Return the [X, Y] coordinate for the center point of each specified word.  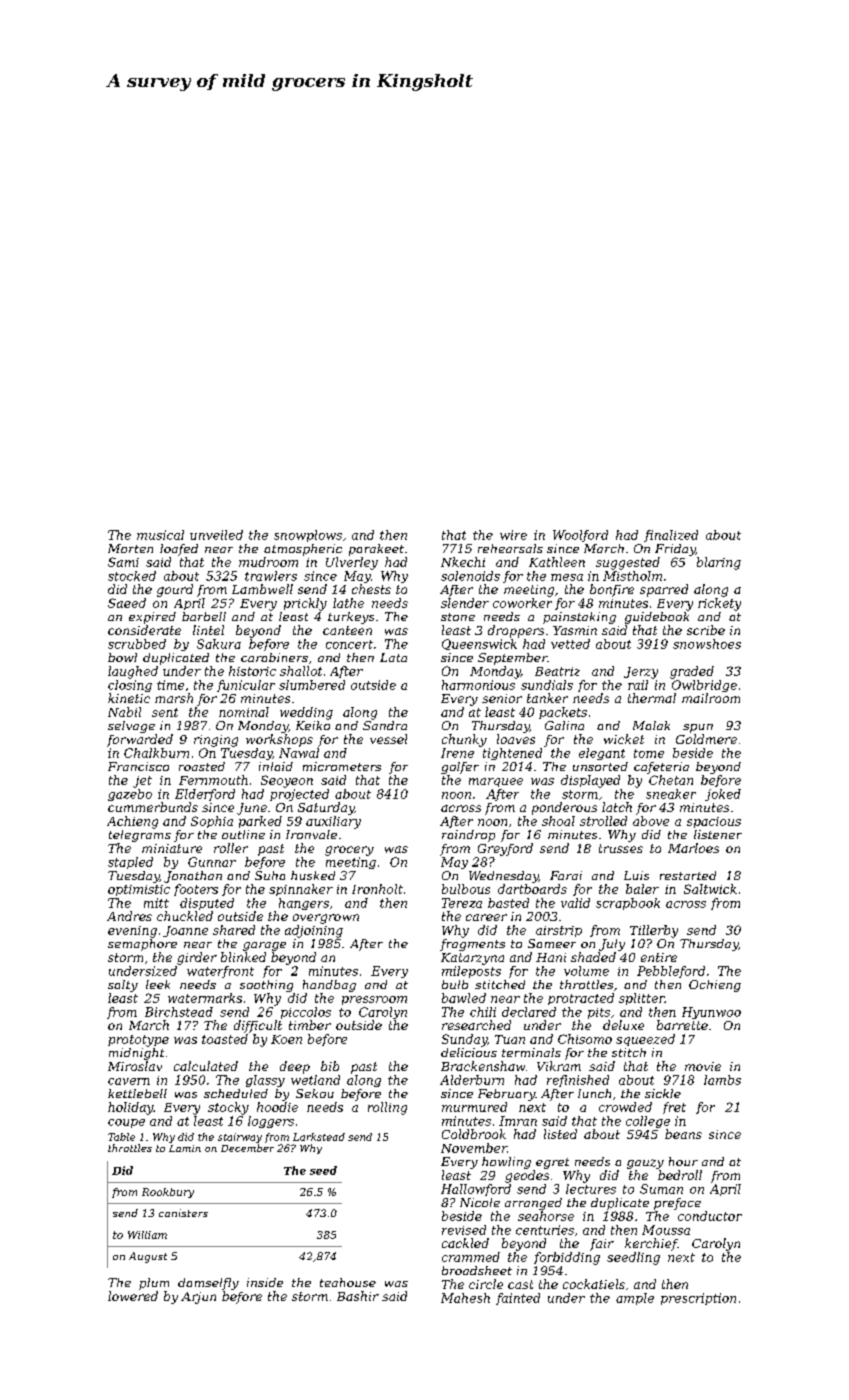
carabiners [274, 657]
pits [599, 1013]
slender [465, 603]
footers [196, 890]
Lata [393, 657]
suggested [628, 563]
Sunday [464, 1040]
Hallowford [476, 1190]
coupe [126, 1123]
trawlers [271, 576]
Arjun [198, 1298]
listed [560, 1134]
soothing [266, 986]
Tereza [462, 903]
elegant [602, 754]
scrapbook [628, 904]
